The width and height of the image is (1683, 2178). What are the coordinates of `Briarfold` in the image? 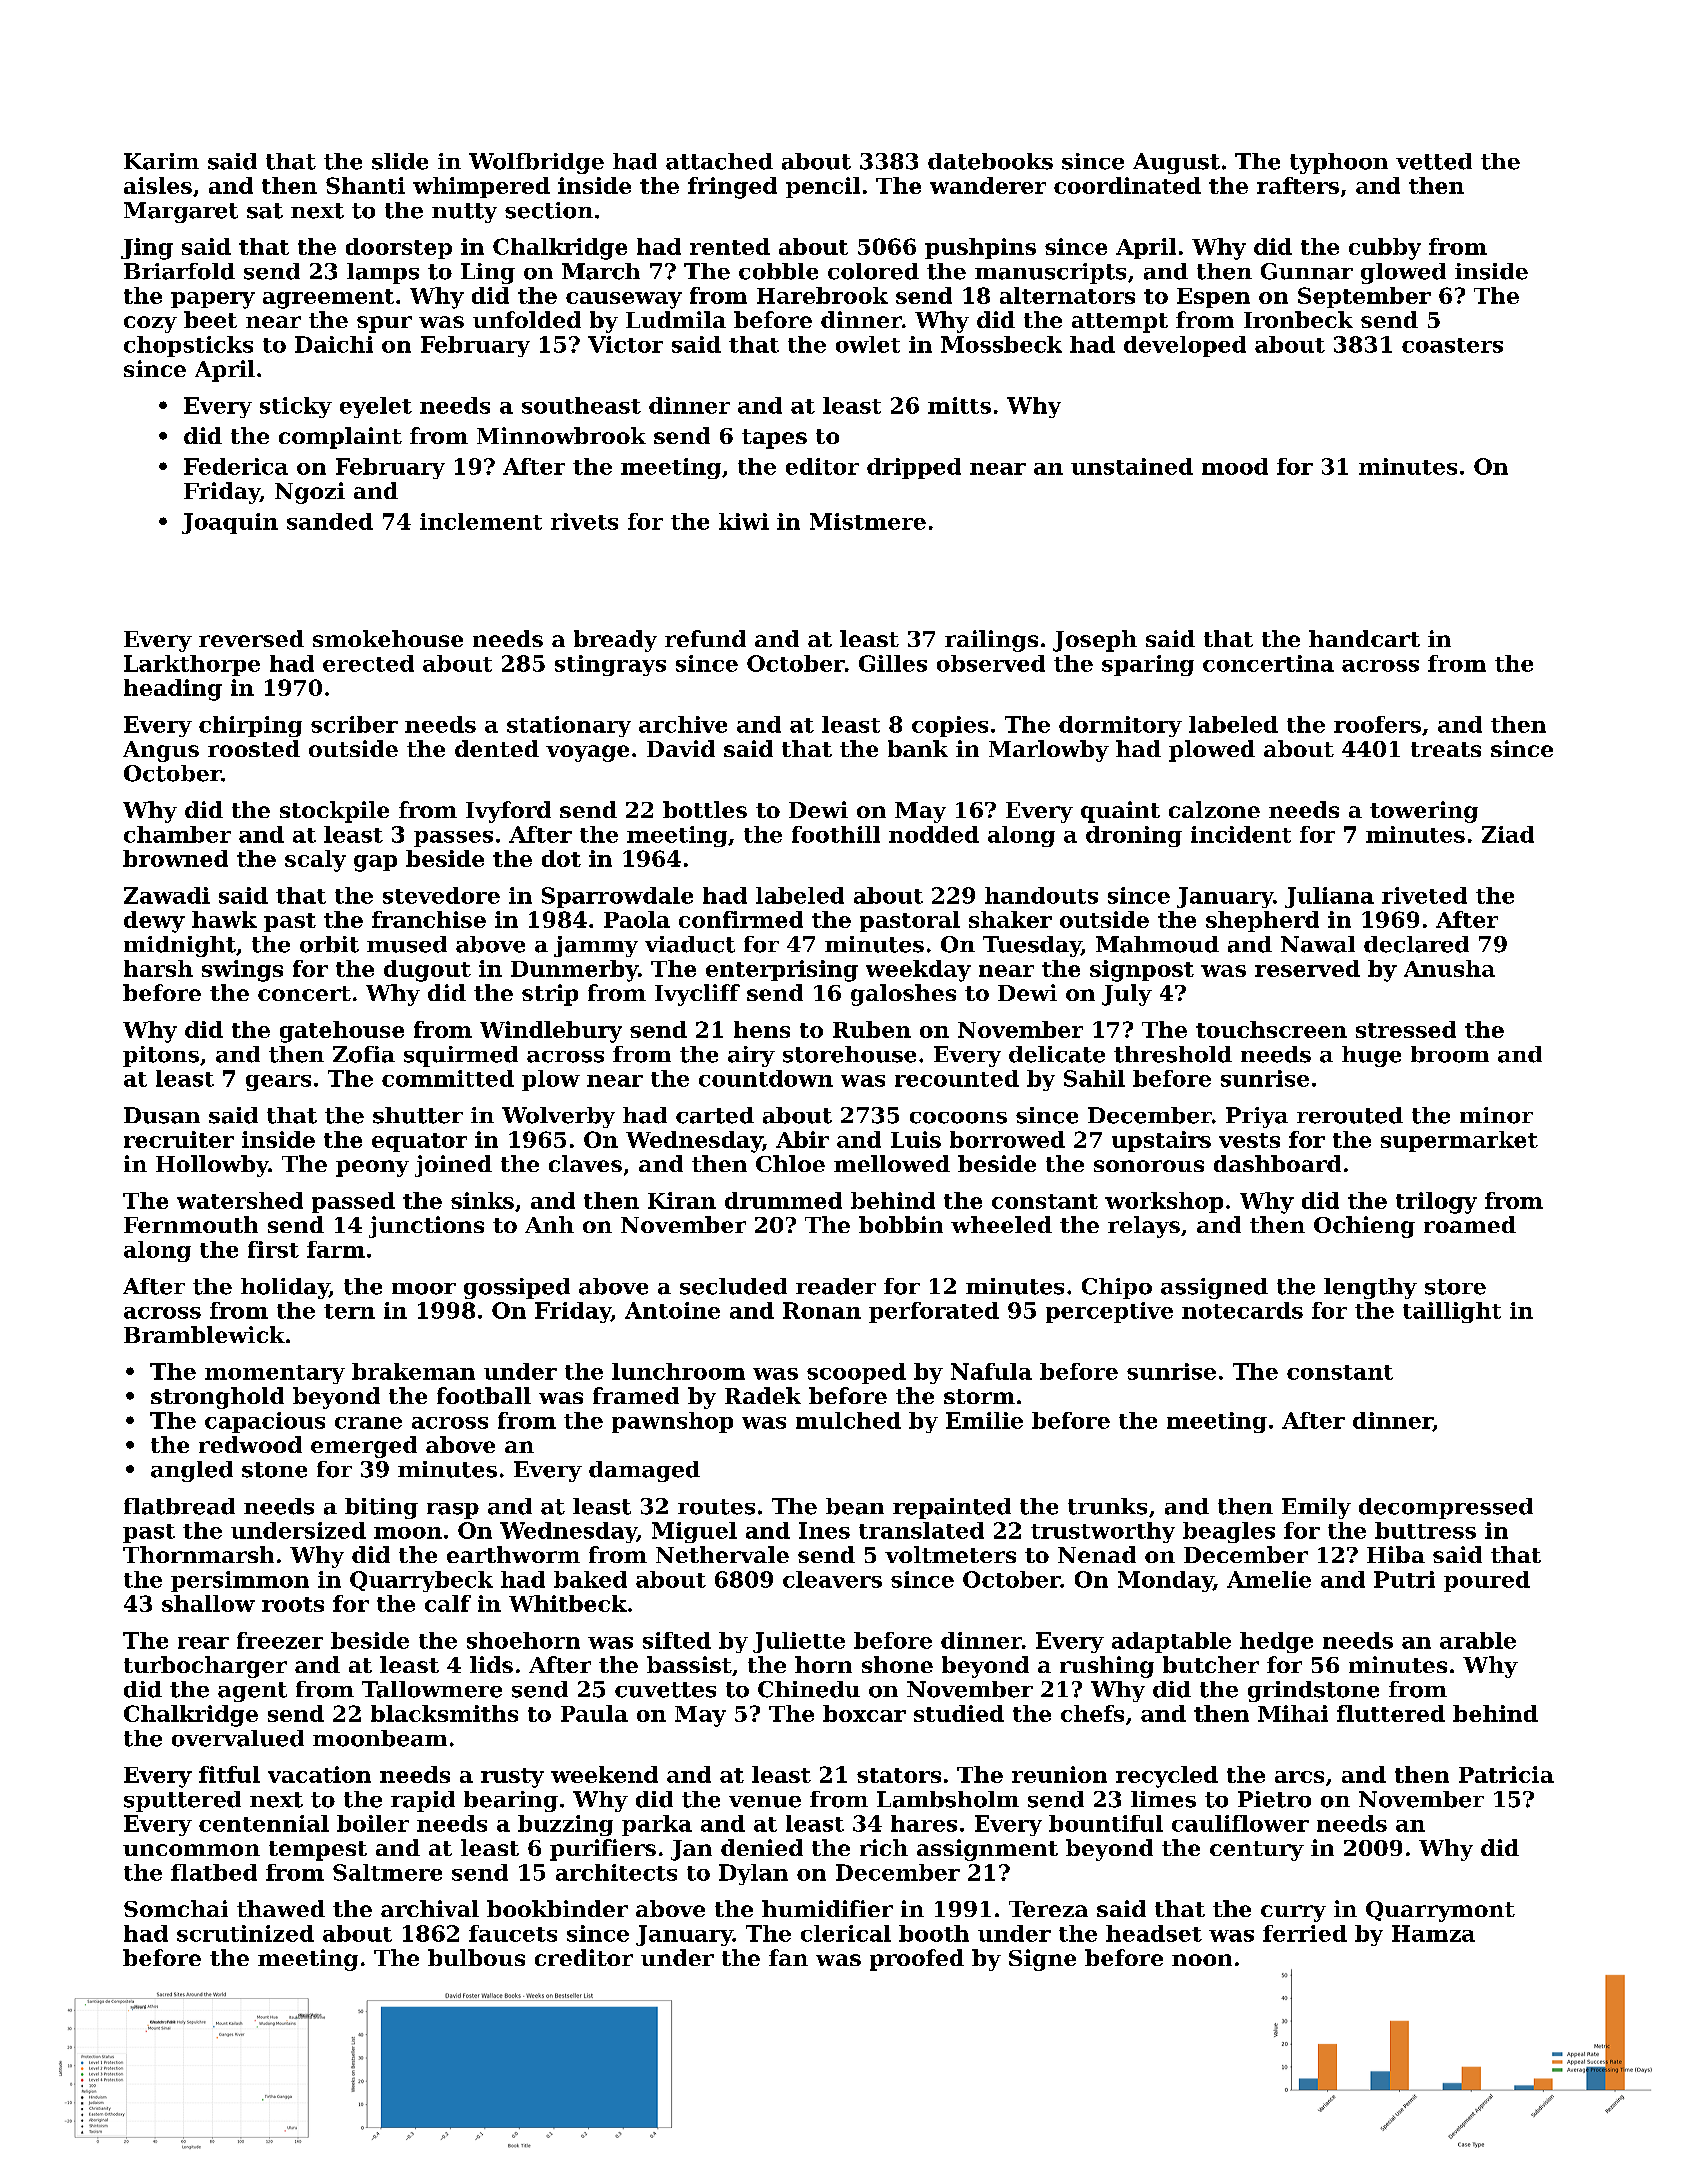 It's located at (179, 271).
